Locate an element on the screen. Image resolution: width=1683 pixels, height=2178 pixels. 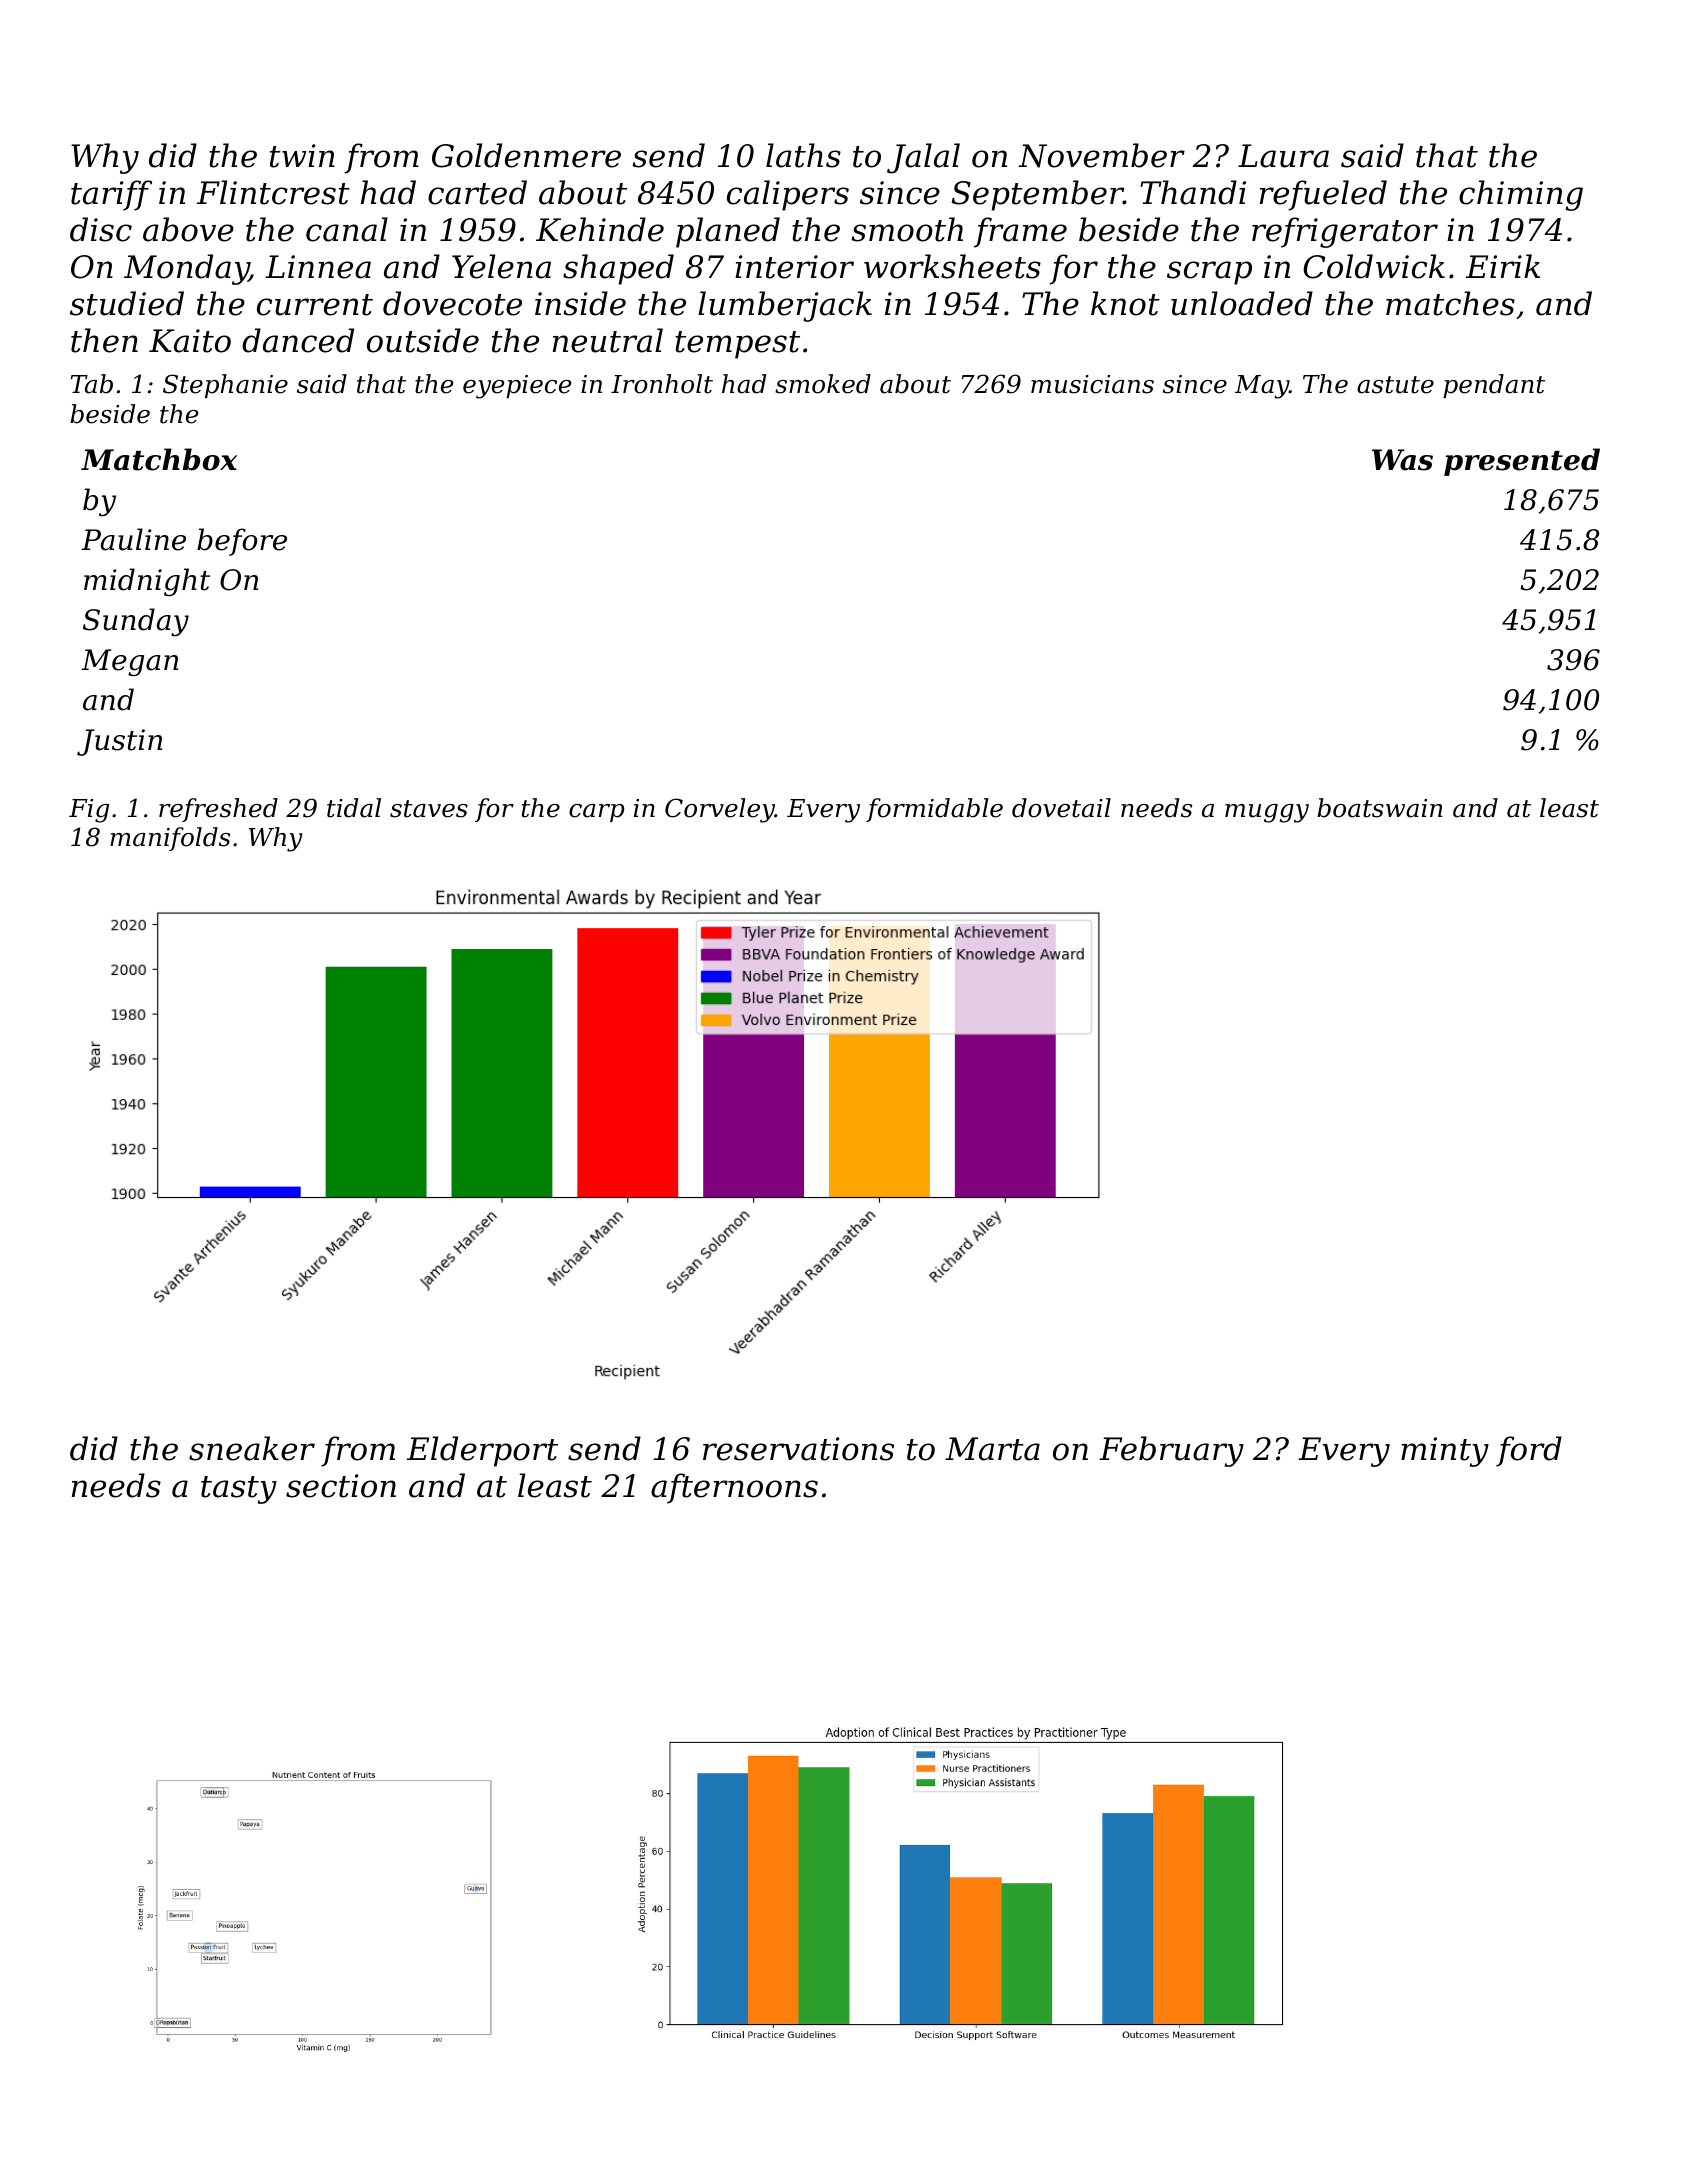
tasty is located at coordinates (239, 1490).
